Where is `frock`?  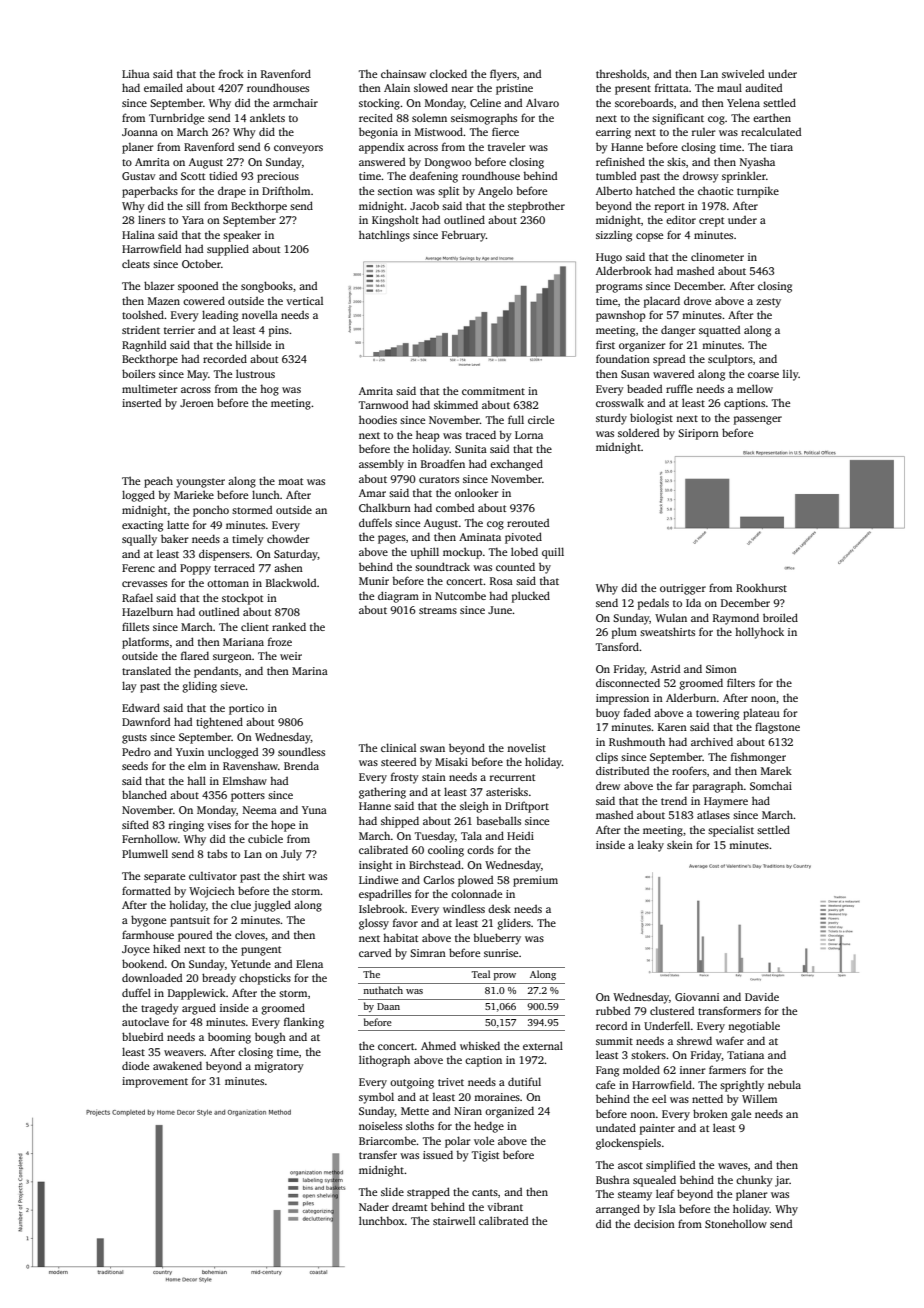
frock is located at coordinates (231, 73).
